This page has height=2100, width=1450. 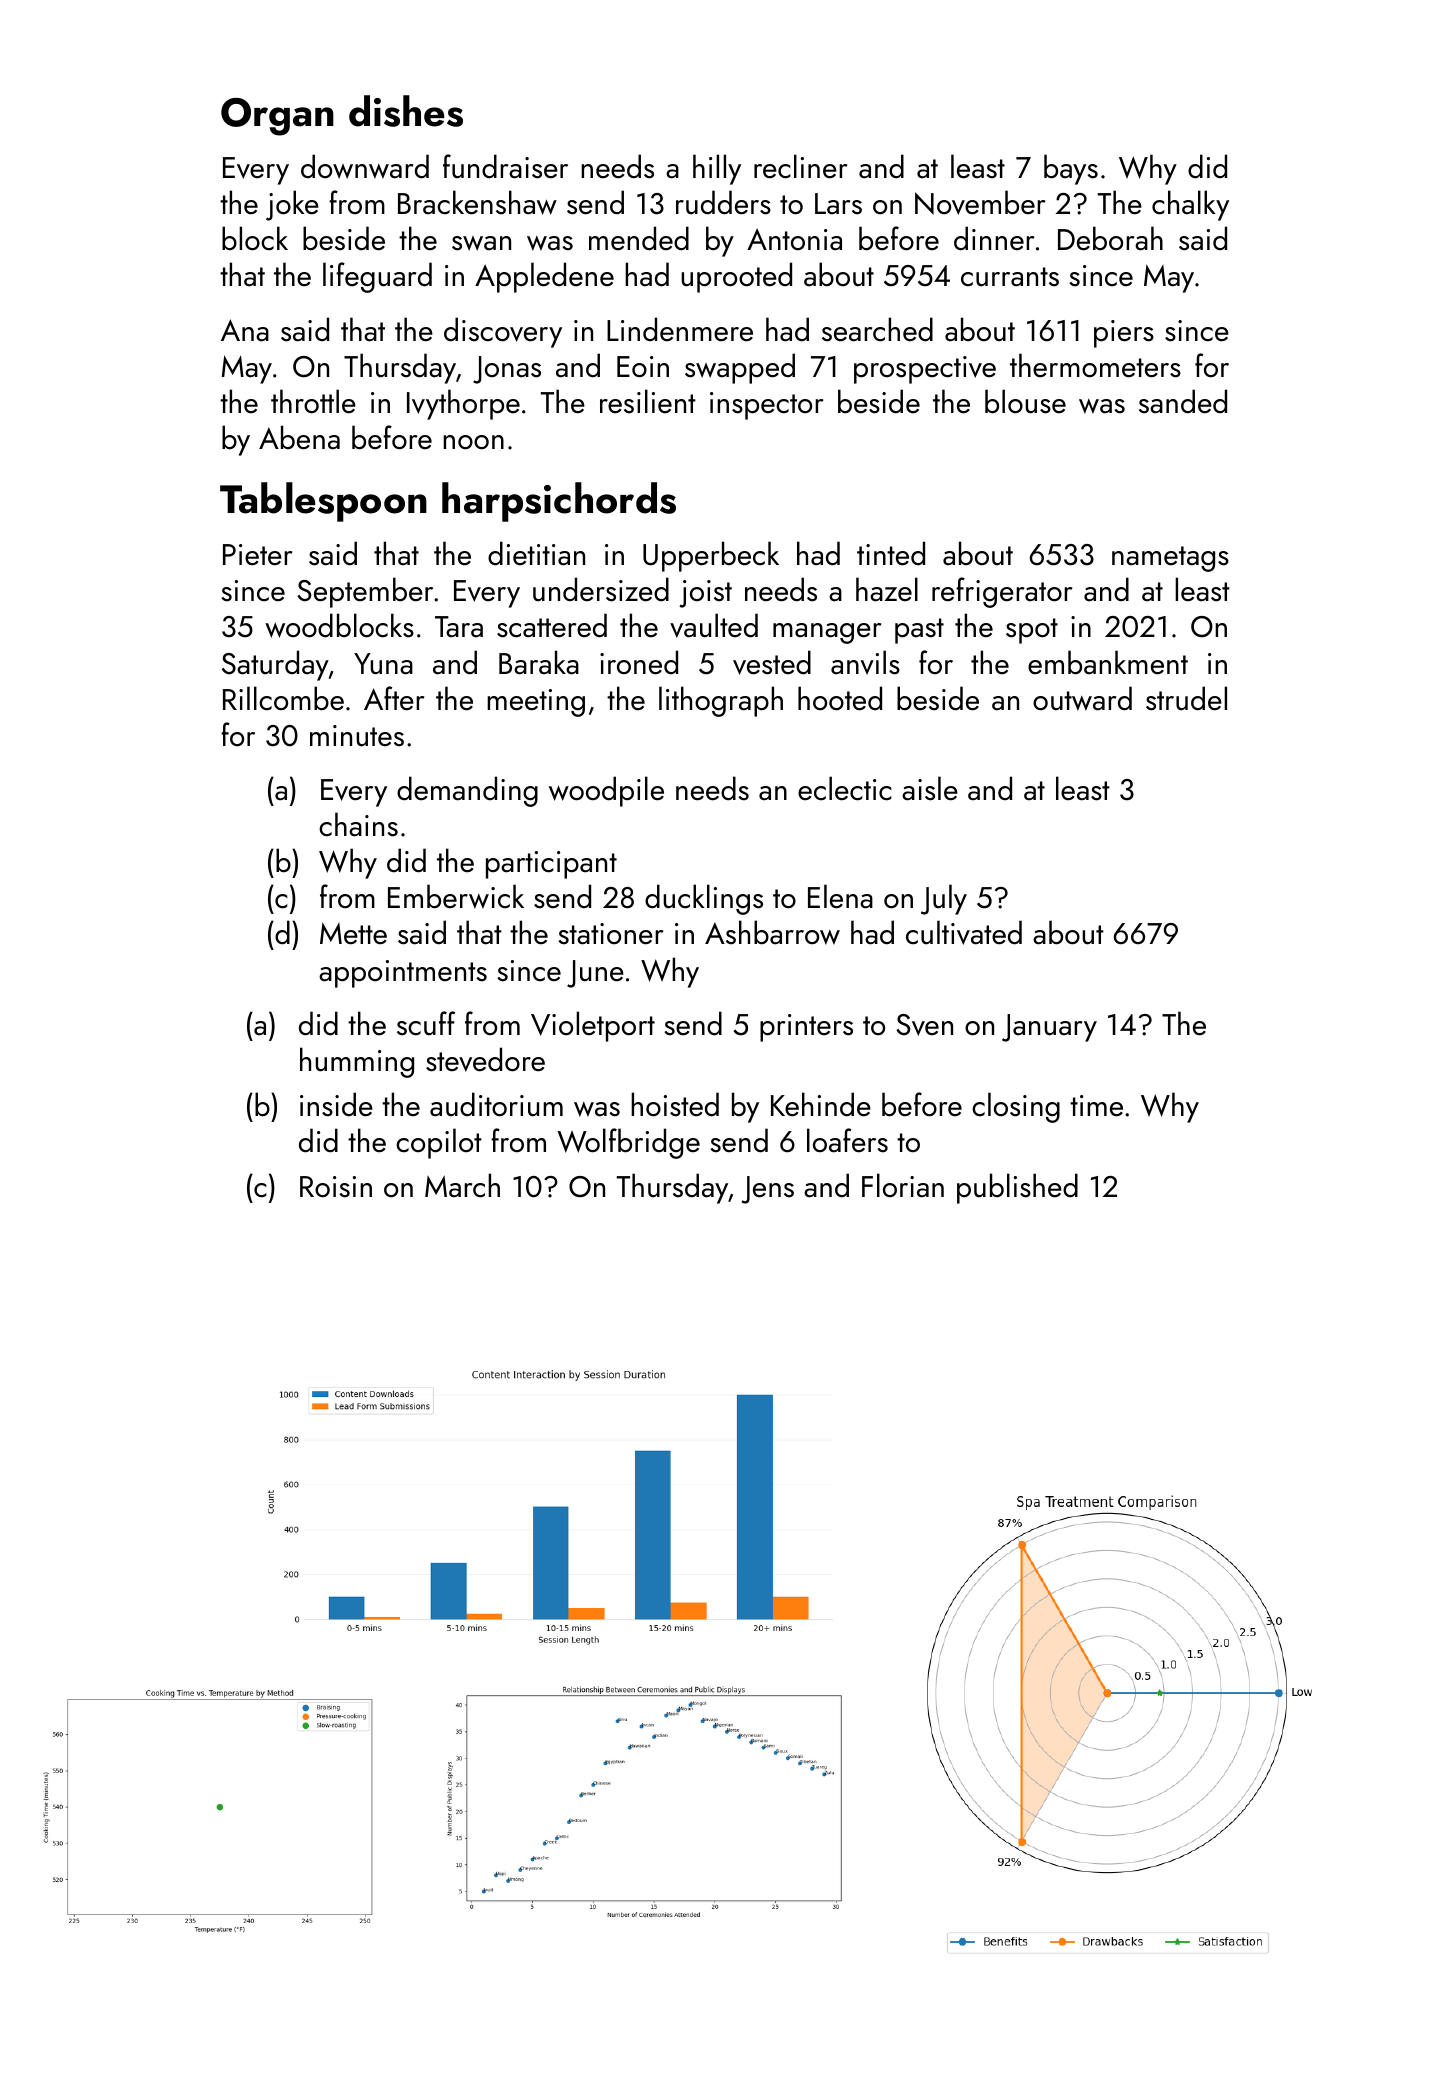 What do you see at coordinates (717, 169) in the page?
I see `hilly` at bounding box center [717, 169].
